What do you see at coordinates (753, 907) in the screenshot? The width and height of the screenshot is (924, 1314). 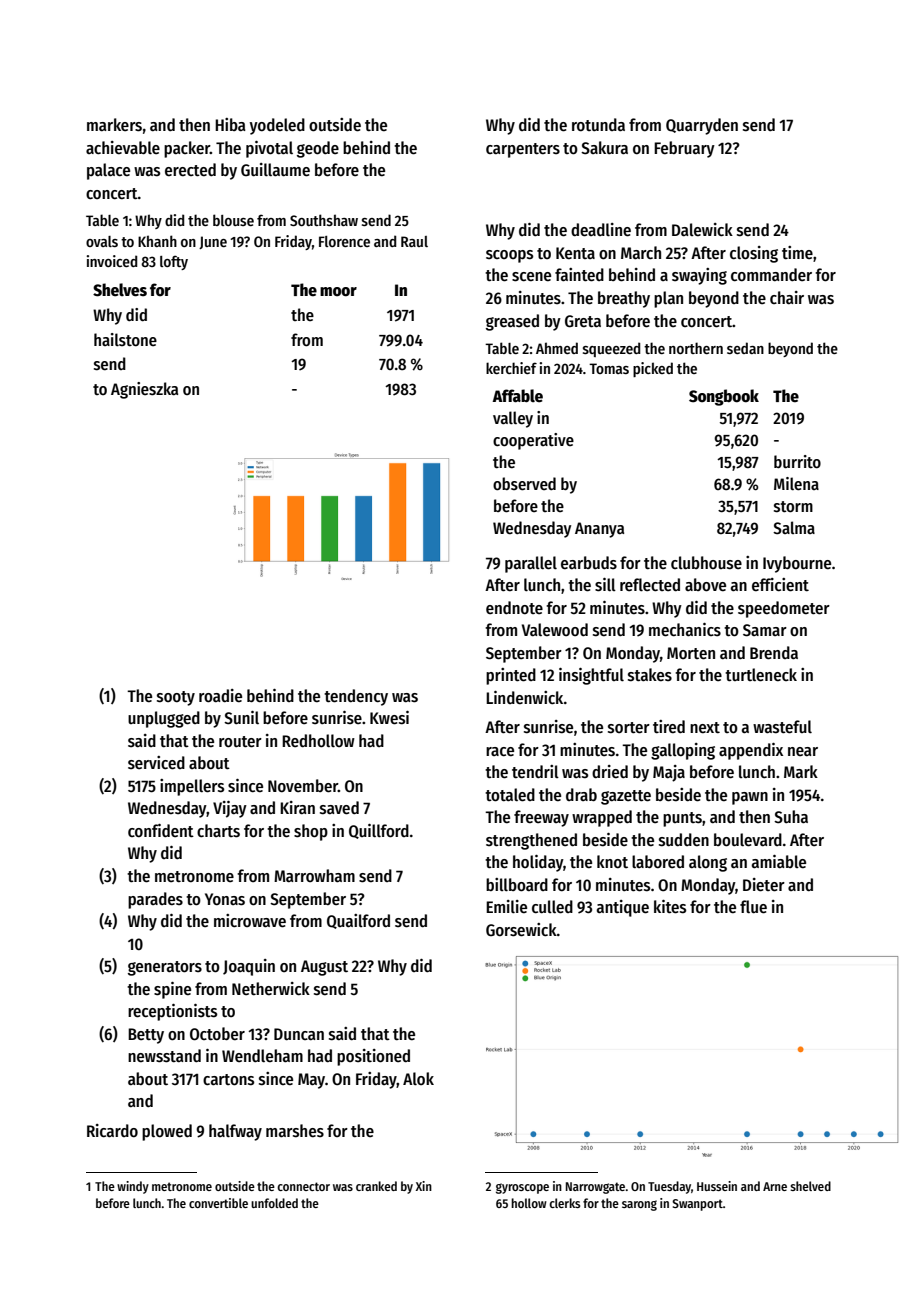 I see `flue` at bounding box center [753, 907].
